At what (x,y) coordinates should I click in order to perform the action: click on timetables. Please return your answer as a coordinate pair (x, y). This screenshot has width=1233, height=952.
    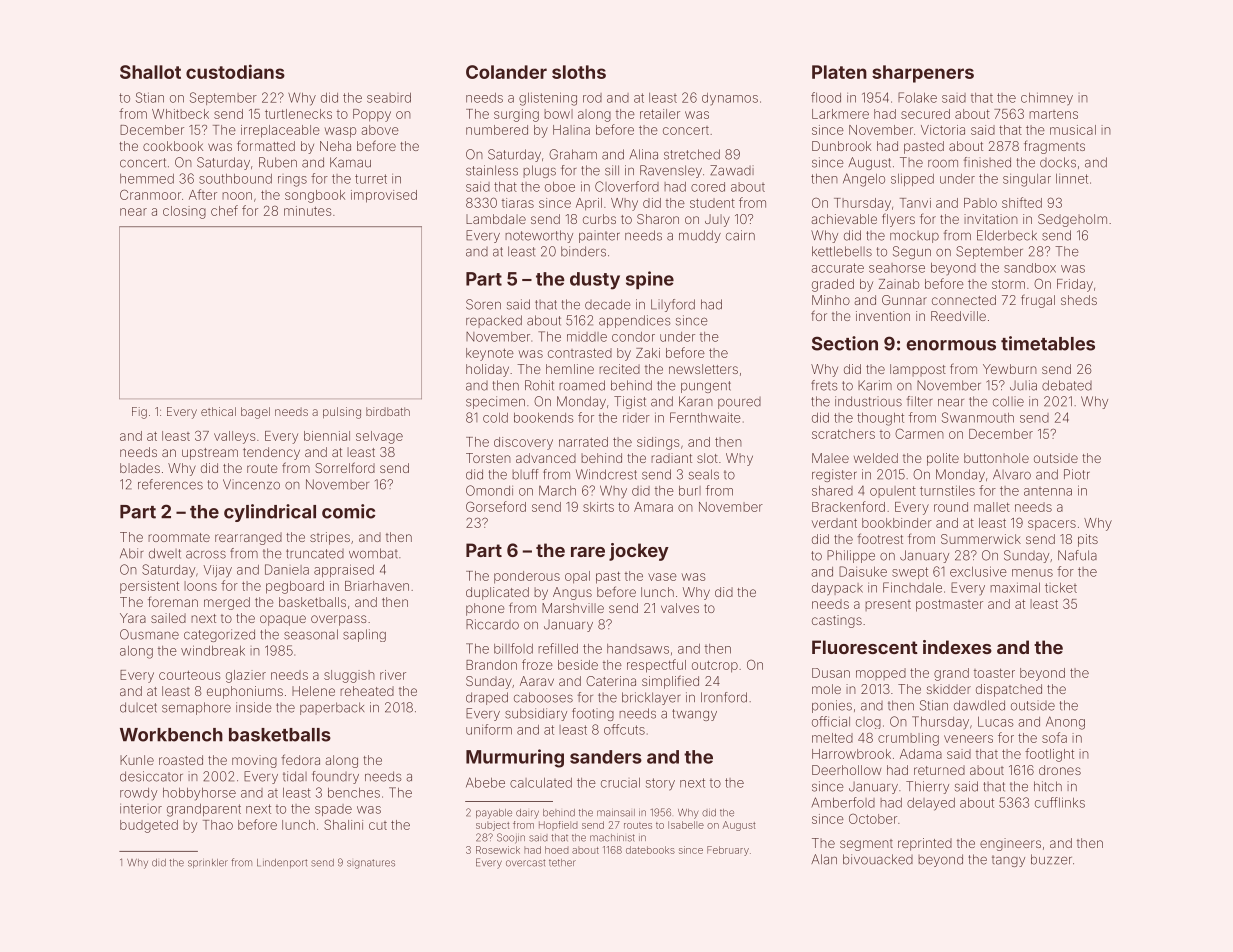
    Looking at the image, I should click on (1048, 343).
